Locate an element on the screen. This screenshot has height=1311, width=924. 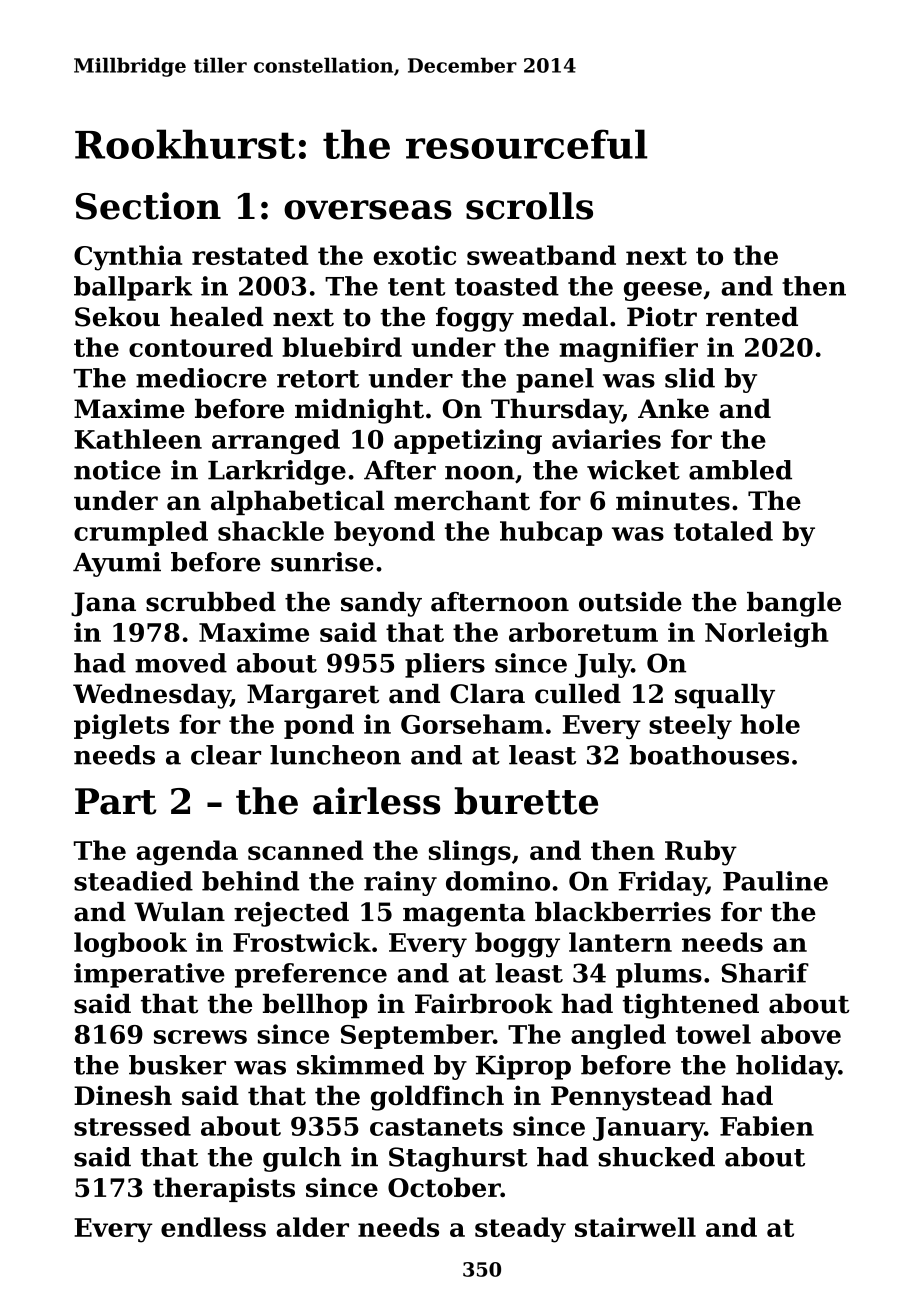
culled is located at coordinates (578, 694).
